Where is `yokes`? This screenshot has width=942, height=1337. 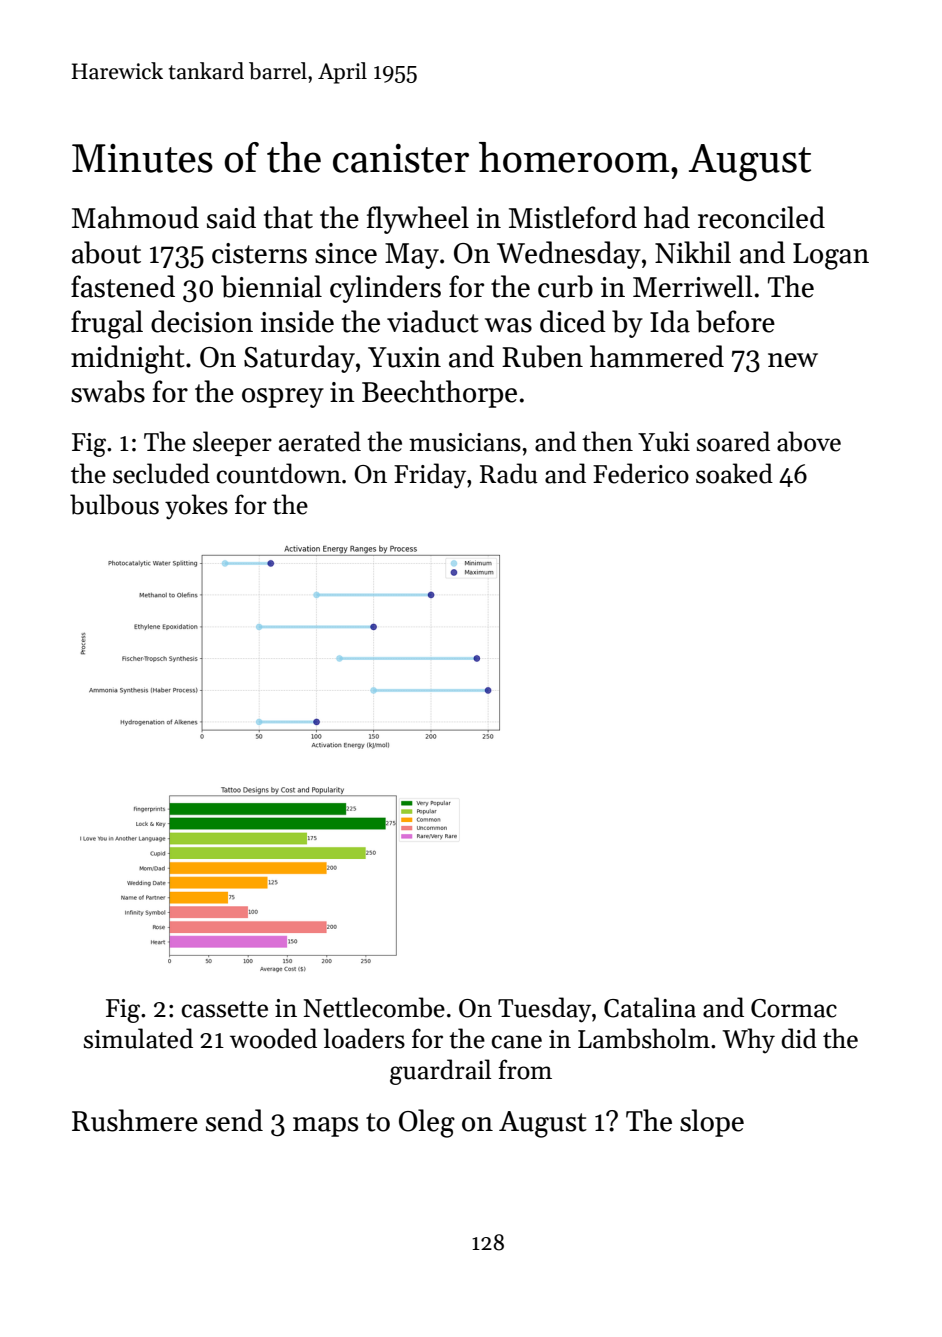
yokes is located at coordinates (196, 507).
